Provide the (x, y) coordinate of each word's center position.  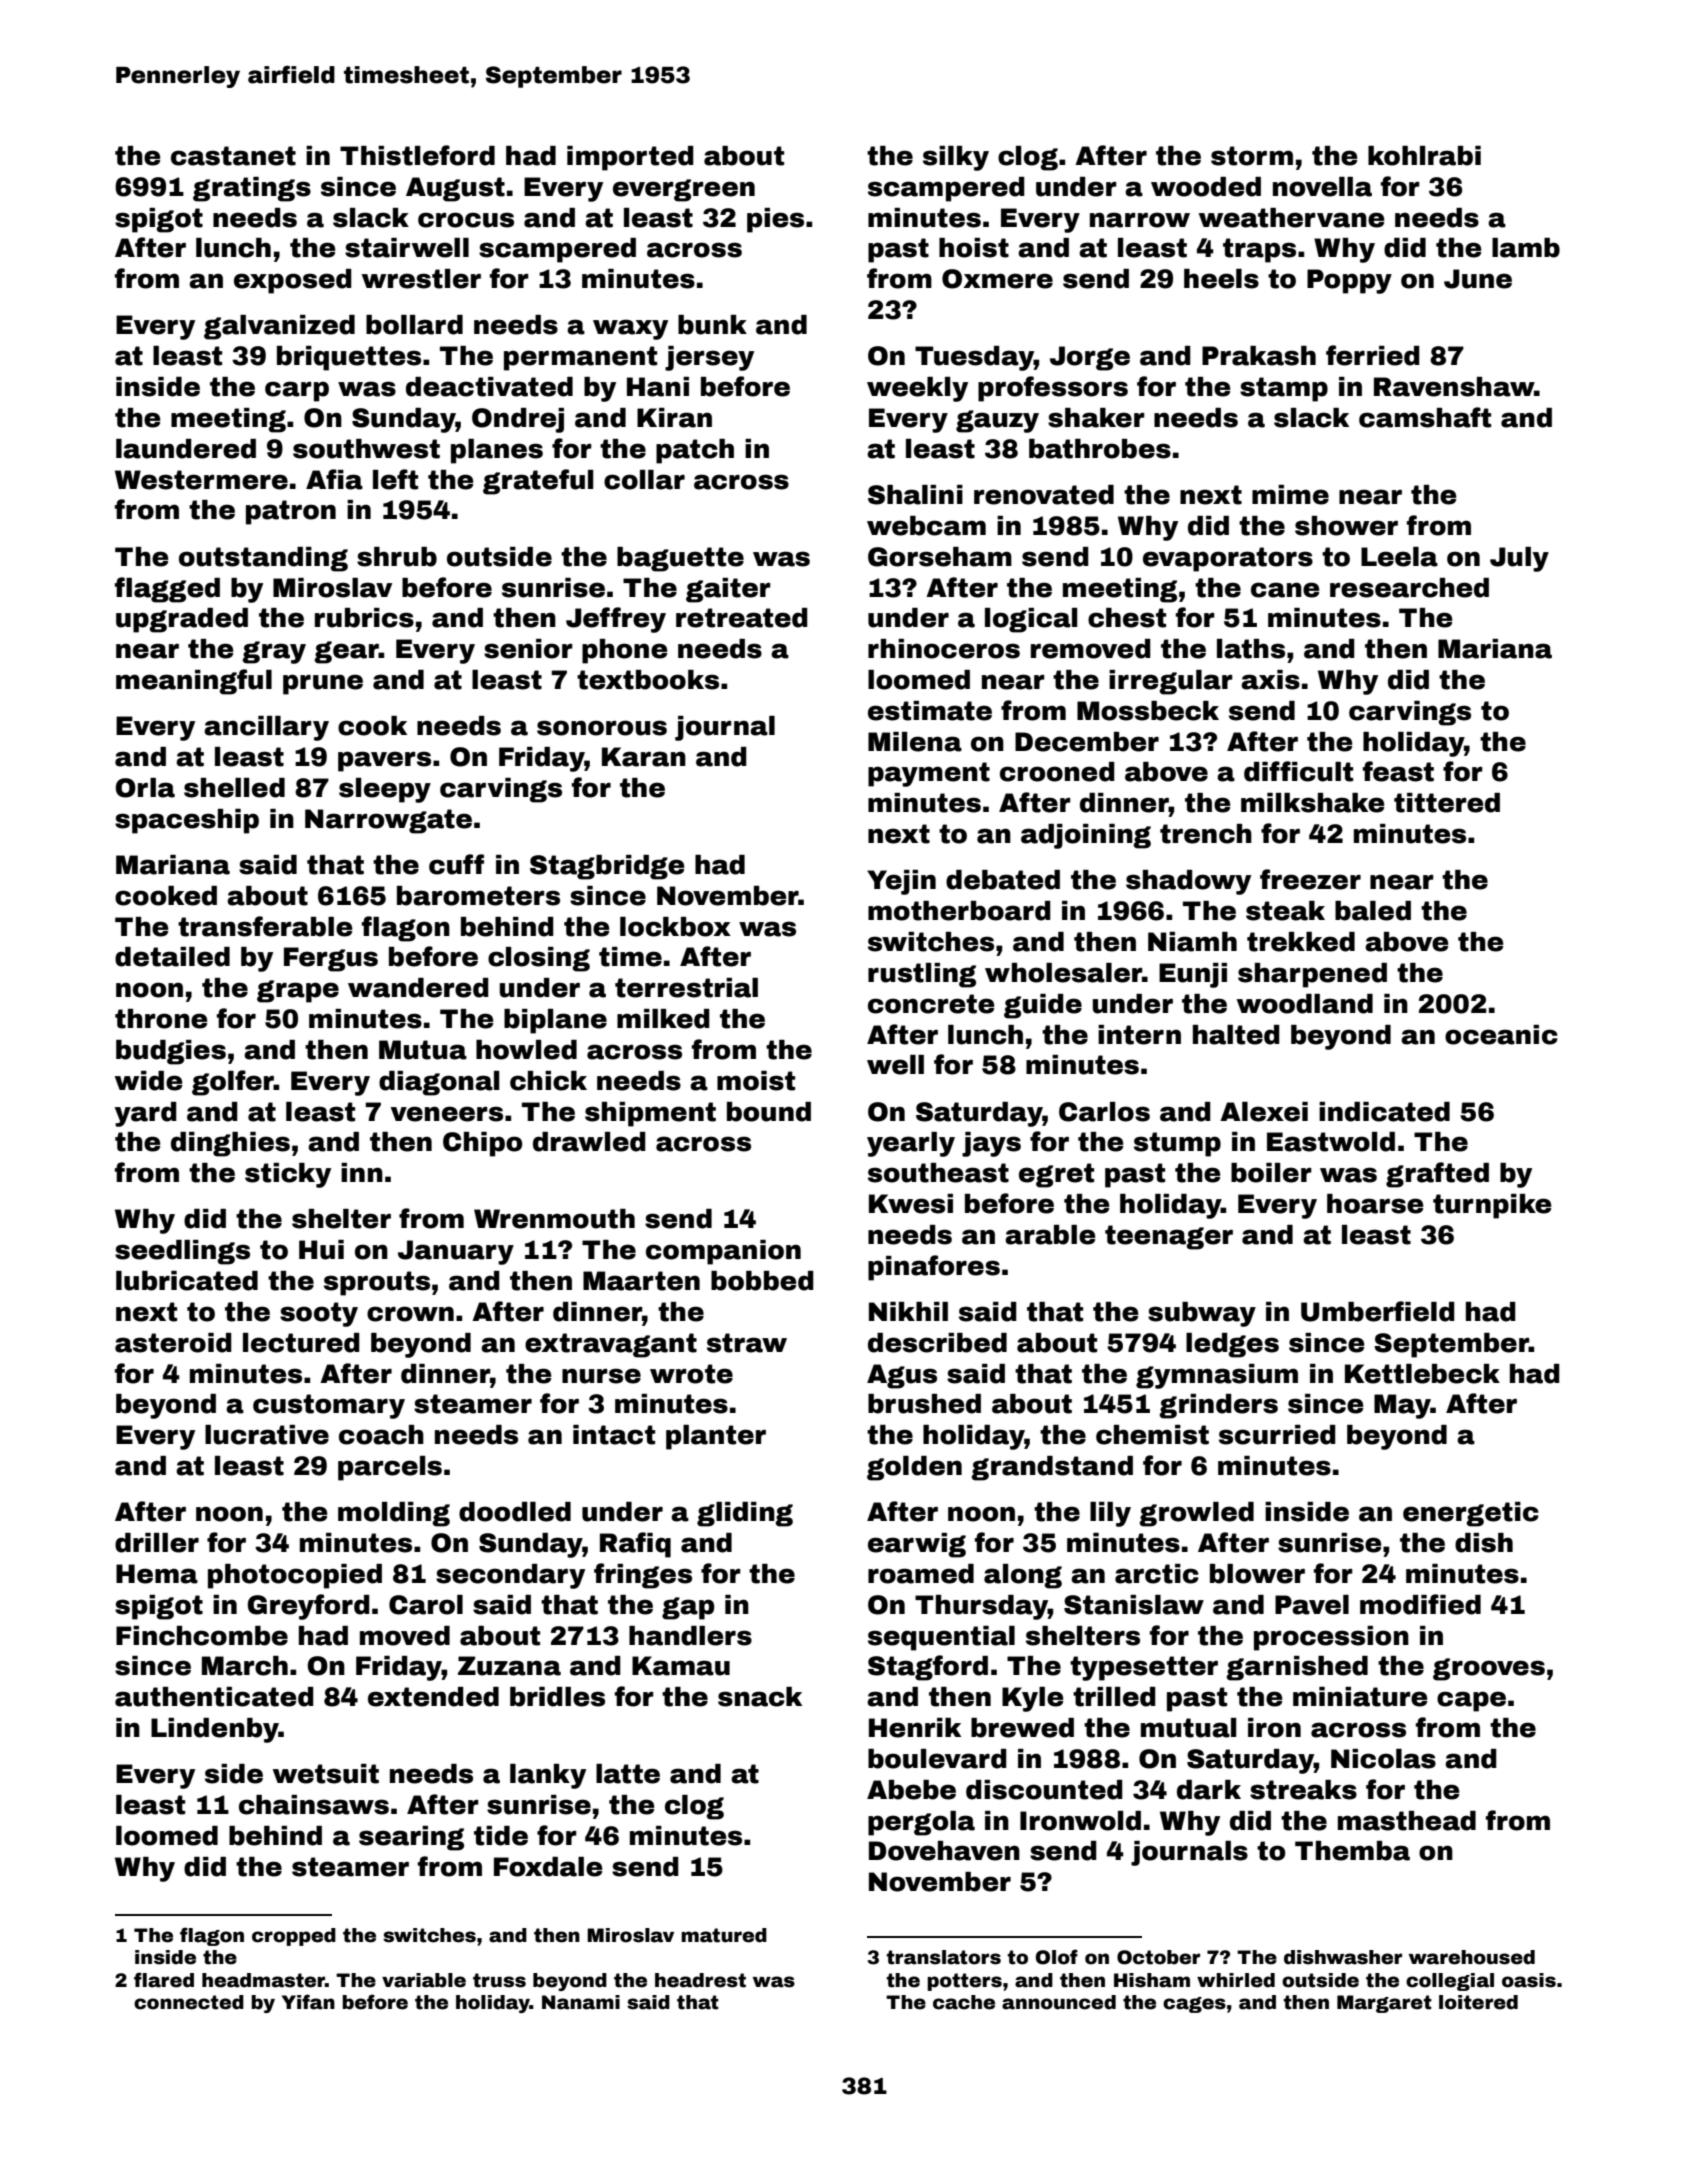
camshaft (1425, 417)
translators (943, 1957)
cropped (294, 1937)
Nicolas (1383, 1759)
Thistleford (417, 155)
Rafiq (635, 1545)
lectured (301, 1343)
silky (956, 158)
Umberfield (1378, 1311)
